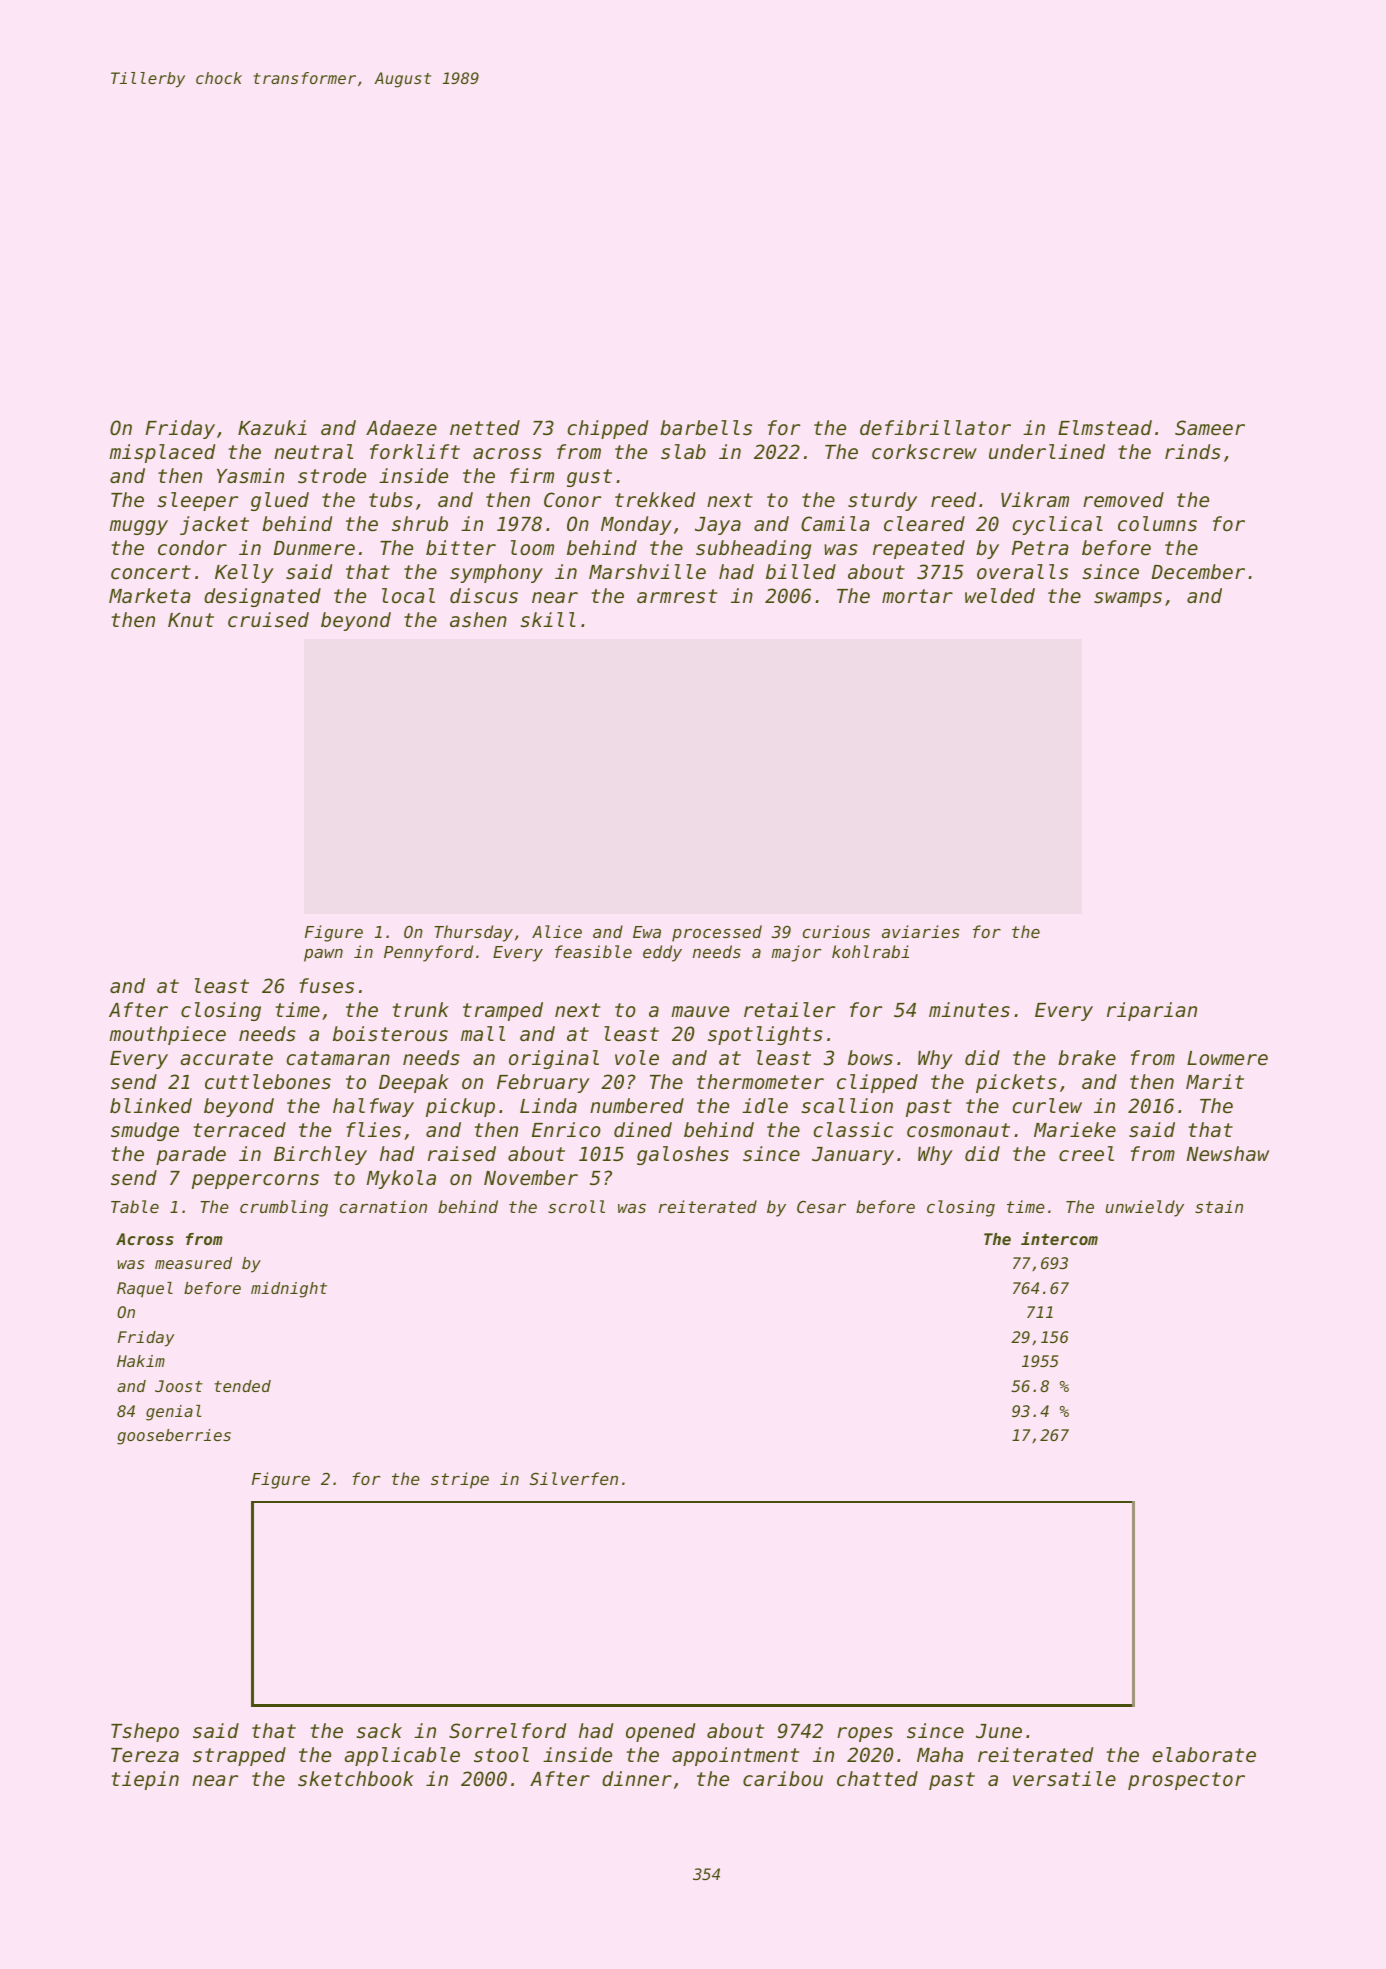 The height and width of the image is (1969, 1386). Describe the element at coordinates (554, 1059) in the image. I see `original` at that location.
